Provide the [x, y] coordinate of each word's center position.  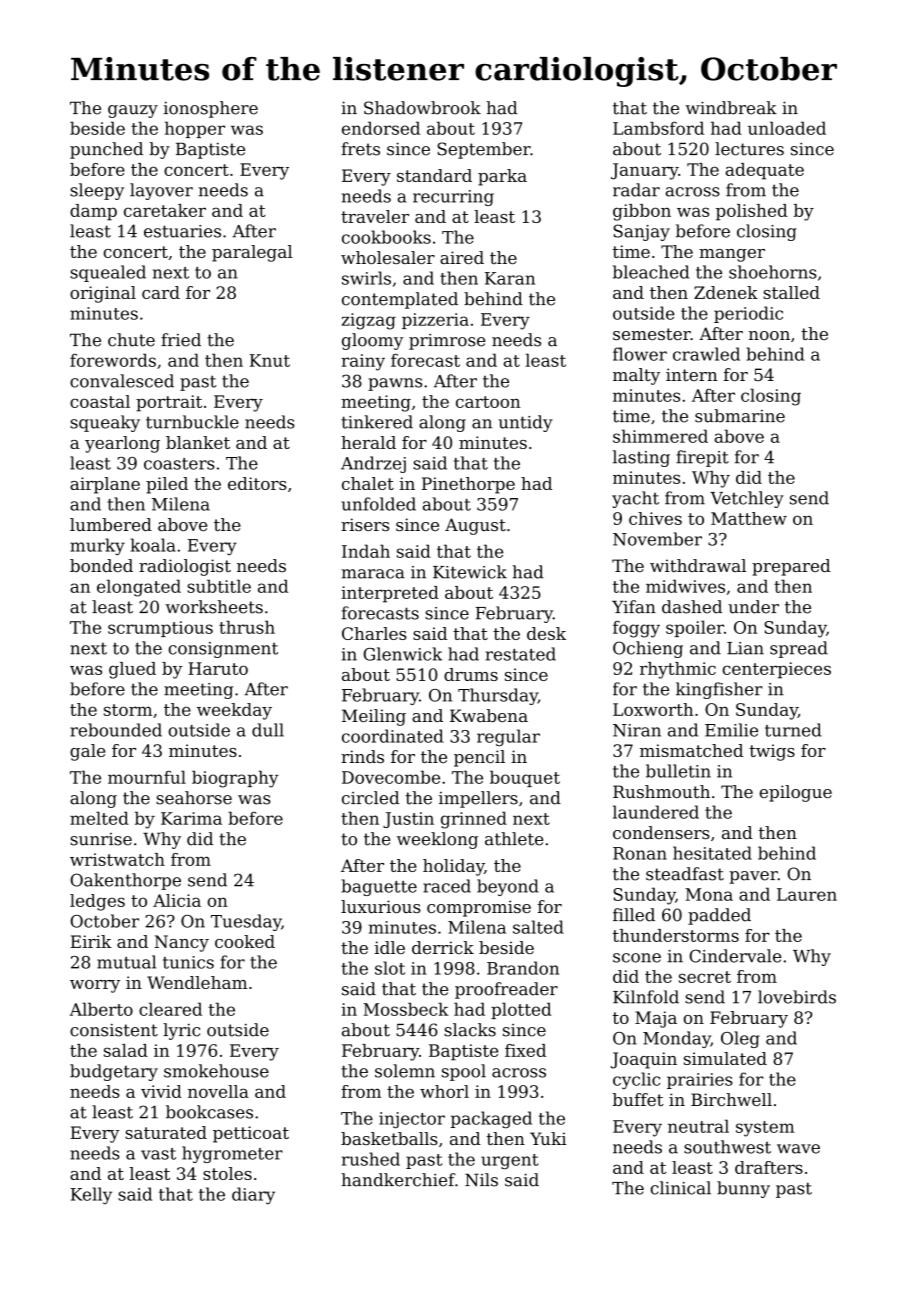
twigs [772, 752]
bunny [743, 1189]
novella [218, 1091]
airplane [105, 485]
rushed [371, 1159]
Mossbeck [405, 1009]
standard [434, 175]
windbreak [731, 108]
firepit [702, 458]
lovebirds [797, 997]
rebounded [116, 730]
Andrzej [373, 464]
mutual [126, 962]
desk [546, 633]
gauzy [133, 111]
